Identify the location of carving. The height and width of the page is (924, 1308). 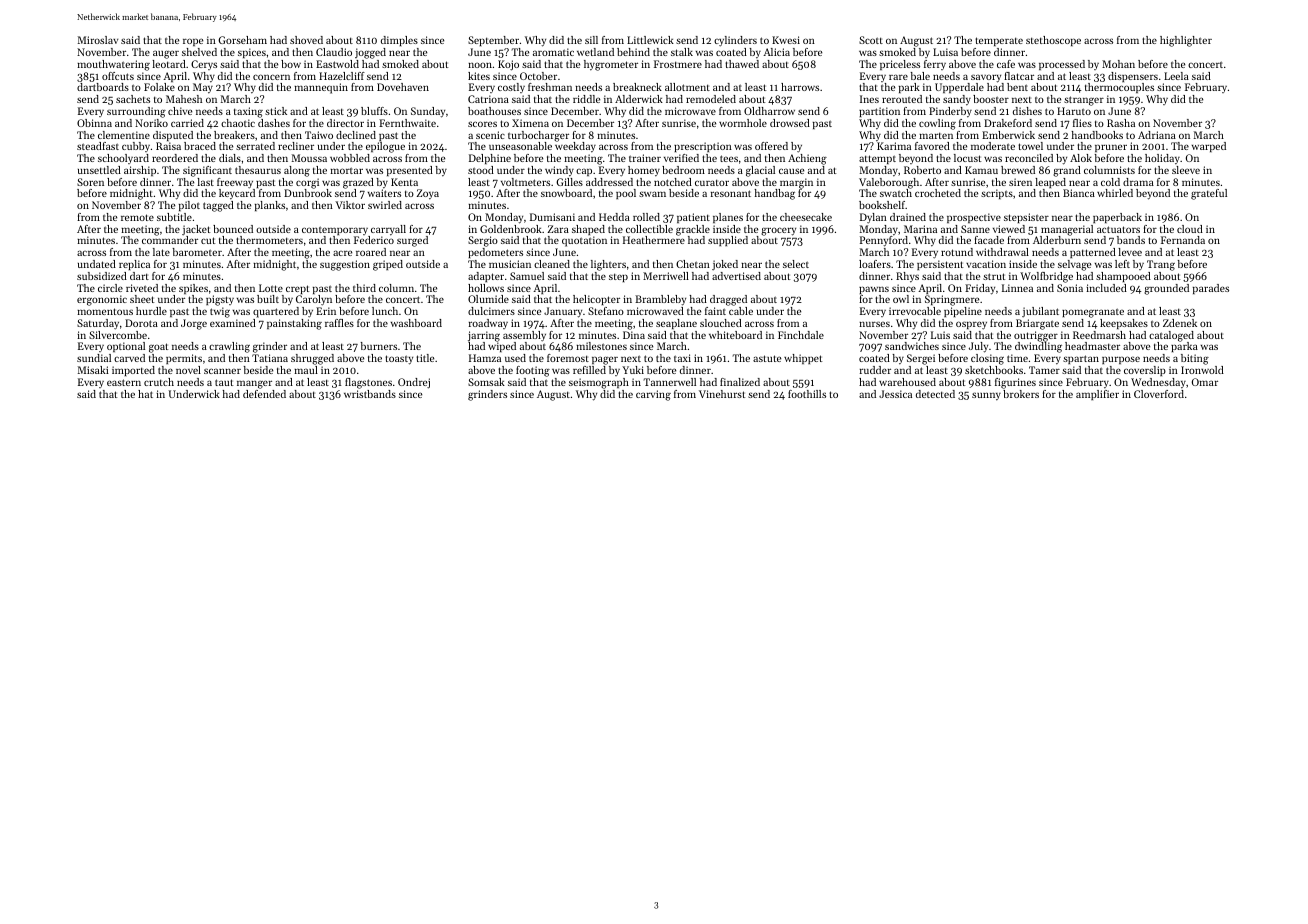
(653, 395).
